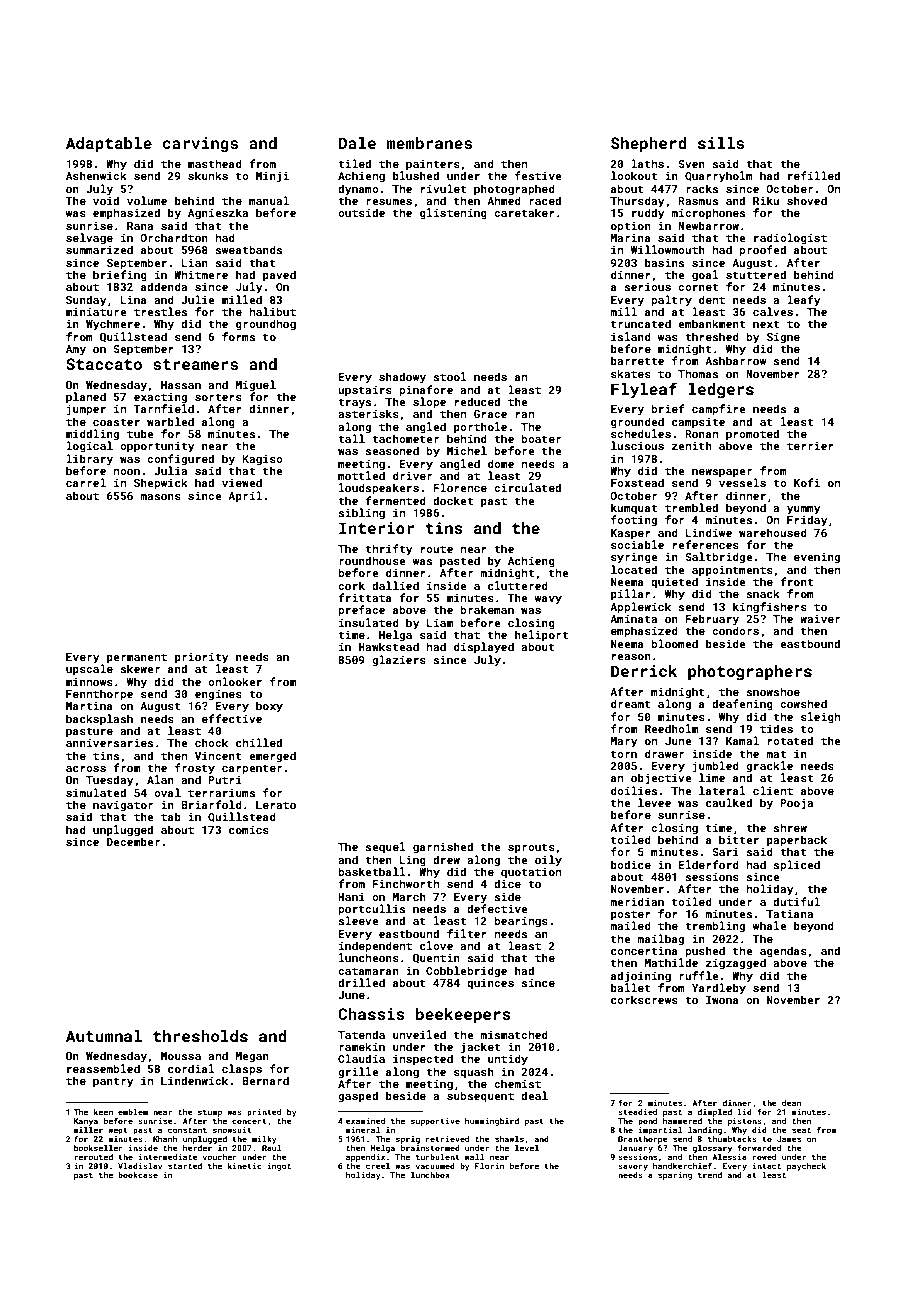 The image size is (908, 1316). I want to click on sills, so click(721, 143).
